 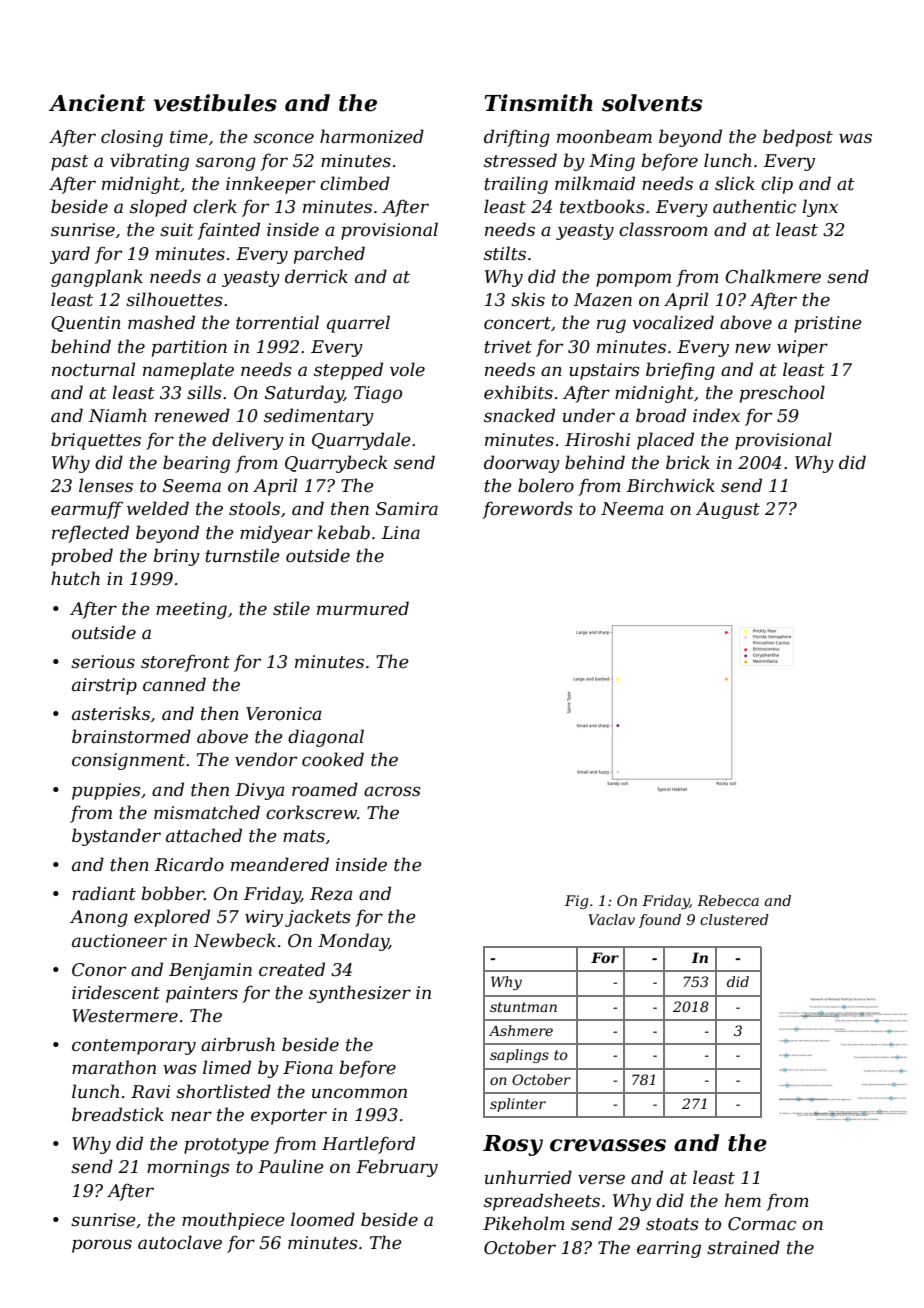 What do you see at coordinates (546, 485) in the image?
I see `bolero` at bounding box center [546, 485].
